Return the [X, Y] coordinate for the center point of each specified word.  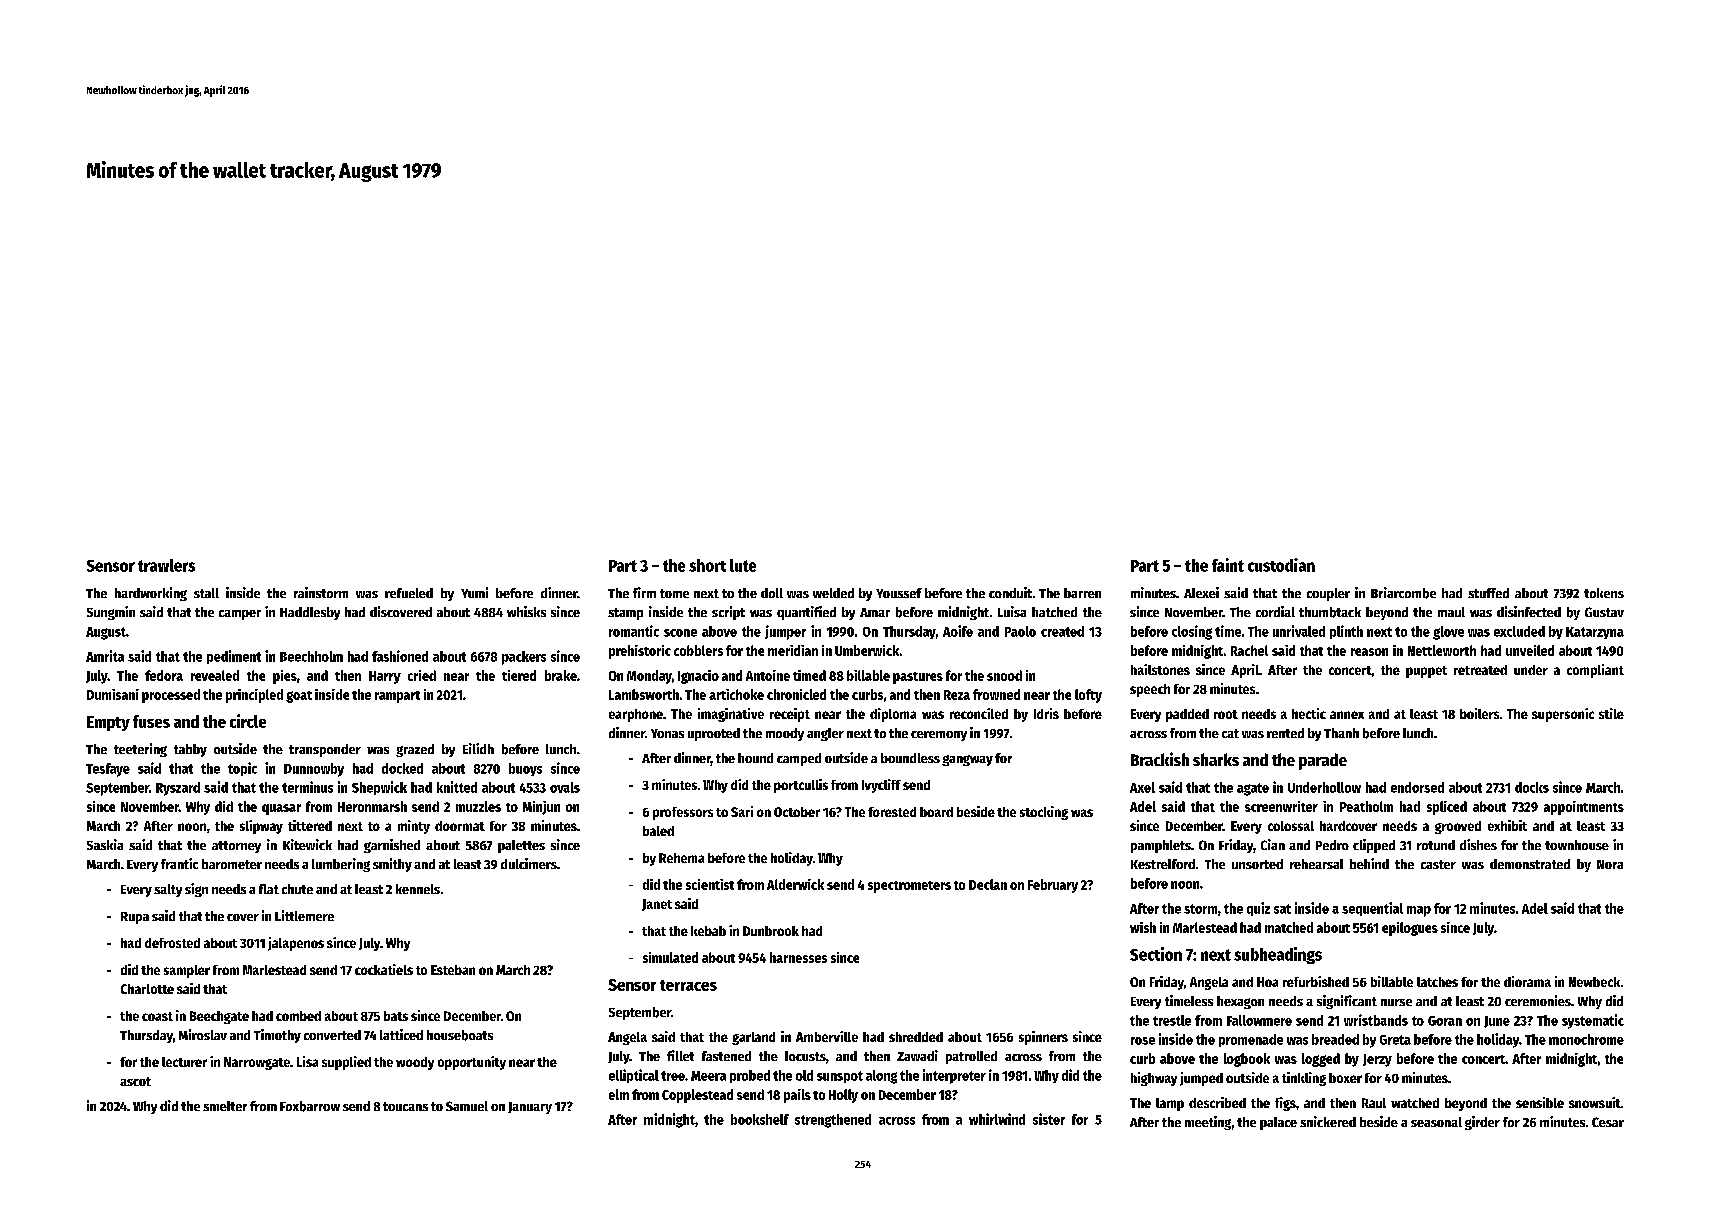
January [530, 1108]
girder [1482, 1123]
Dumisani [113, 694]
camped [799, 759]
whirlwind [997, 1119]
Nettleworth [1442, 650]
